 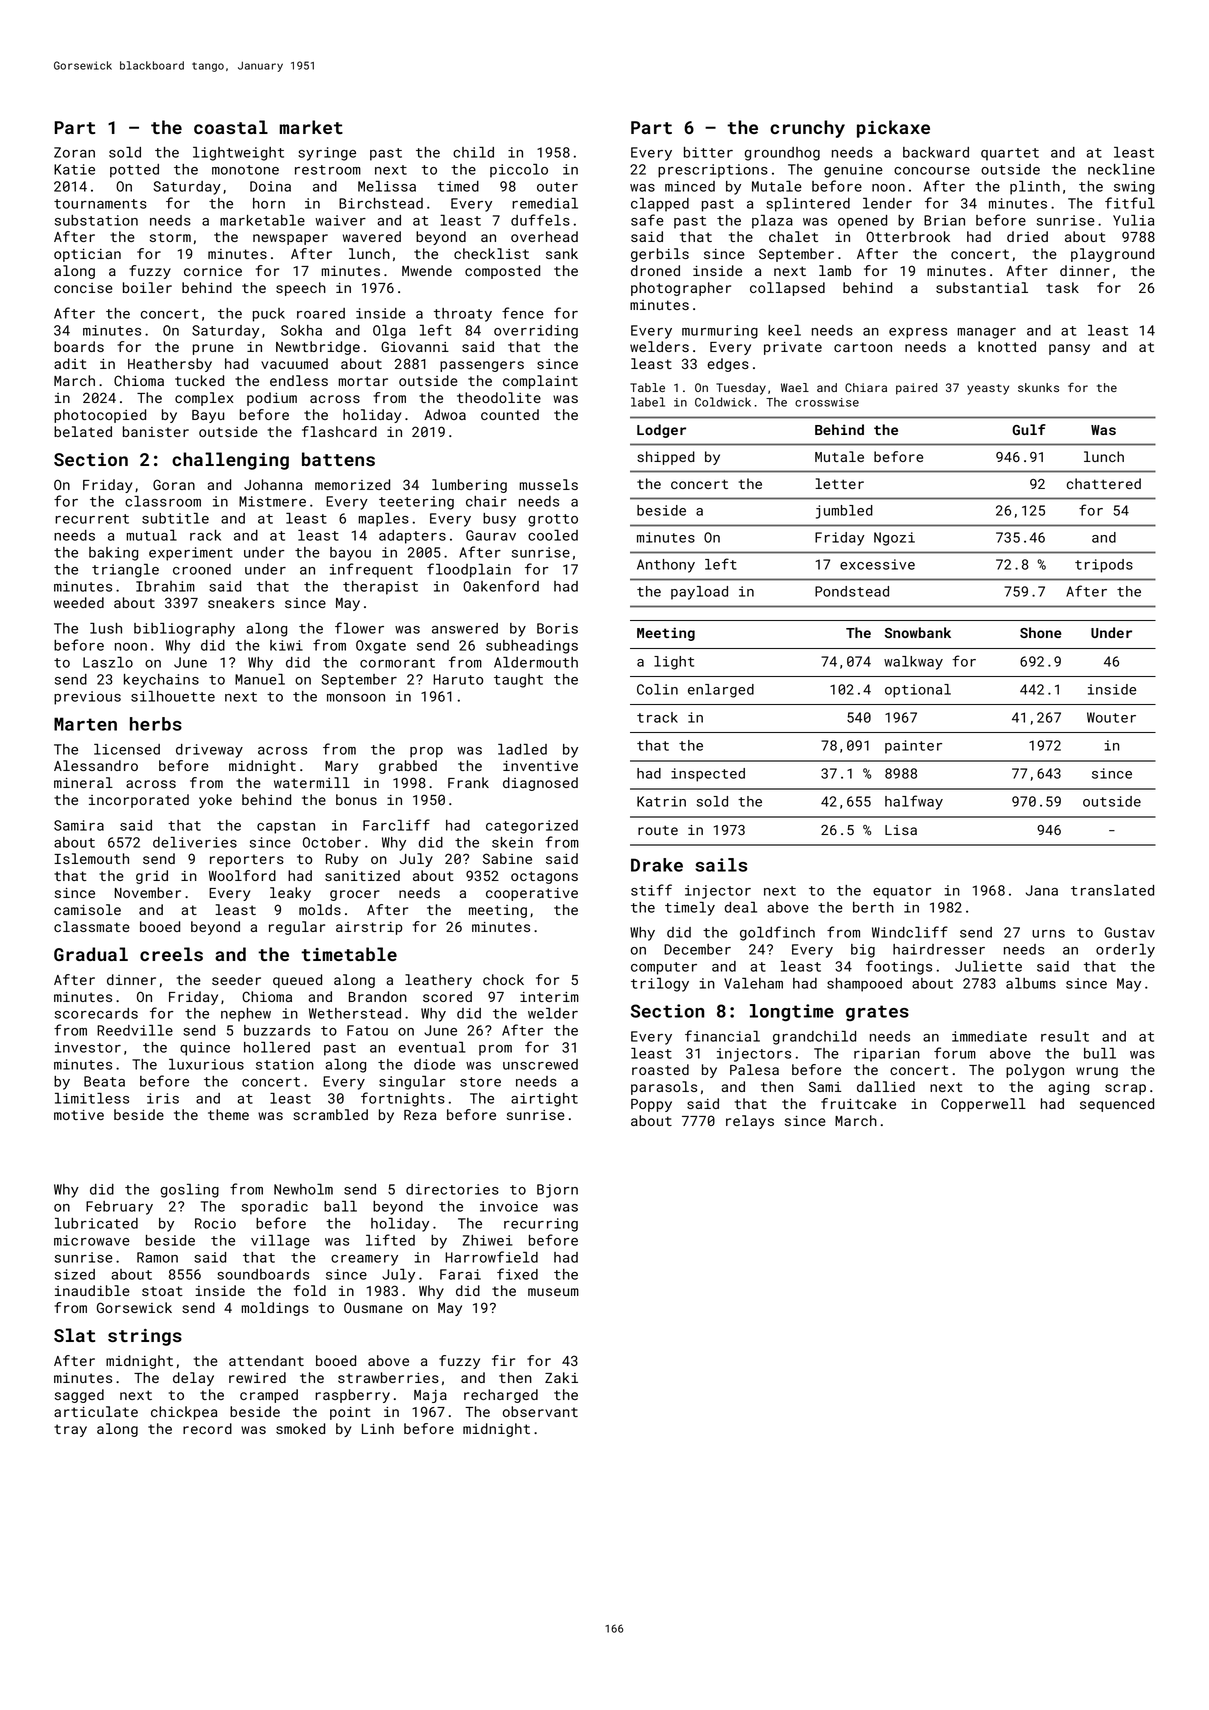 What do you see at coordinates (553, 520) in the screenshot?
I see `grotto` at bounding box center [553, 520].
